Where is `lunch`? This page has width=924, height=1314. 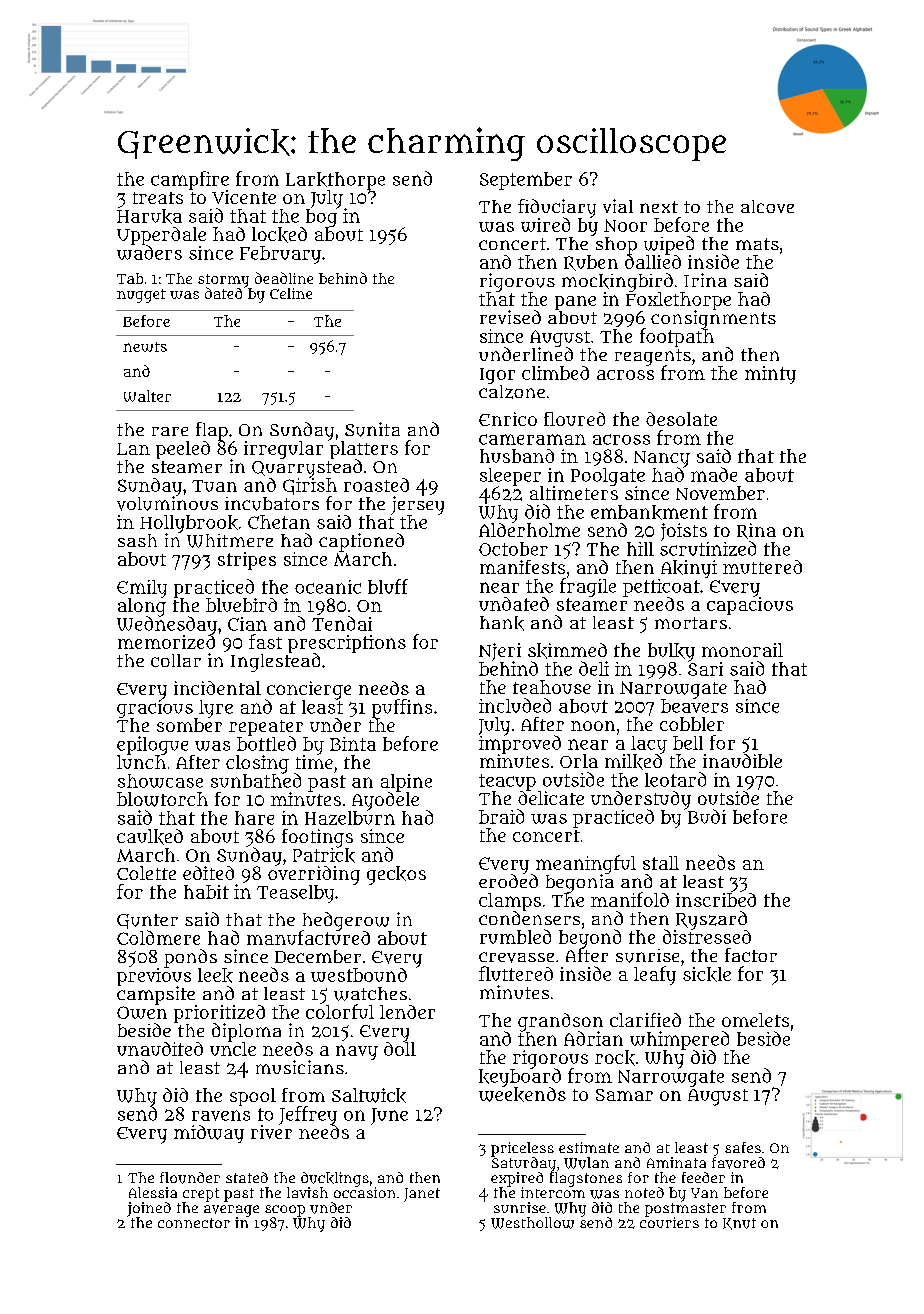 lunch is located at coordinates (141, 762).
